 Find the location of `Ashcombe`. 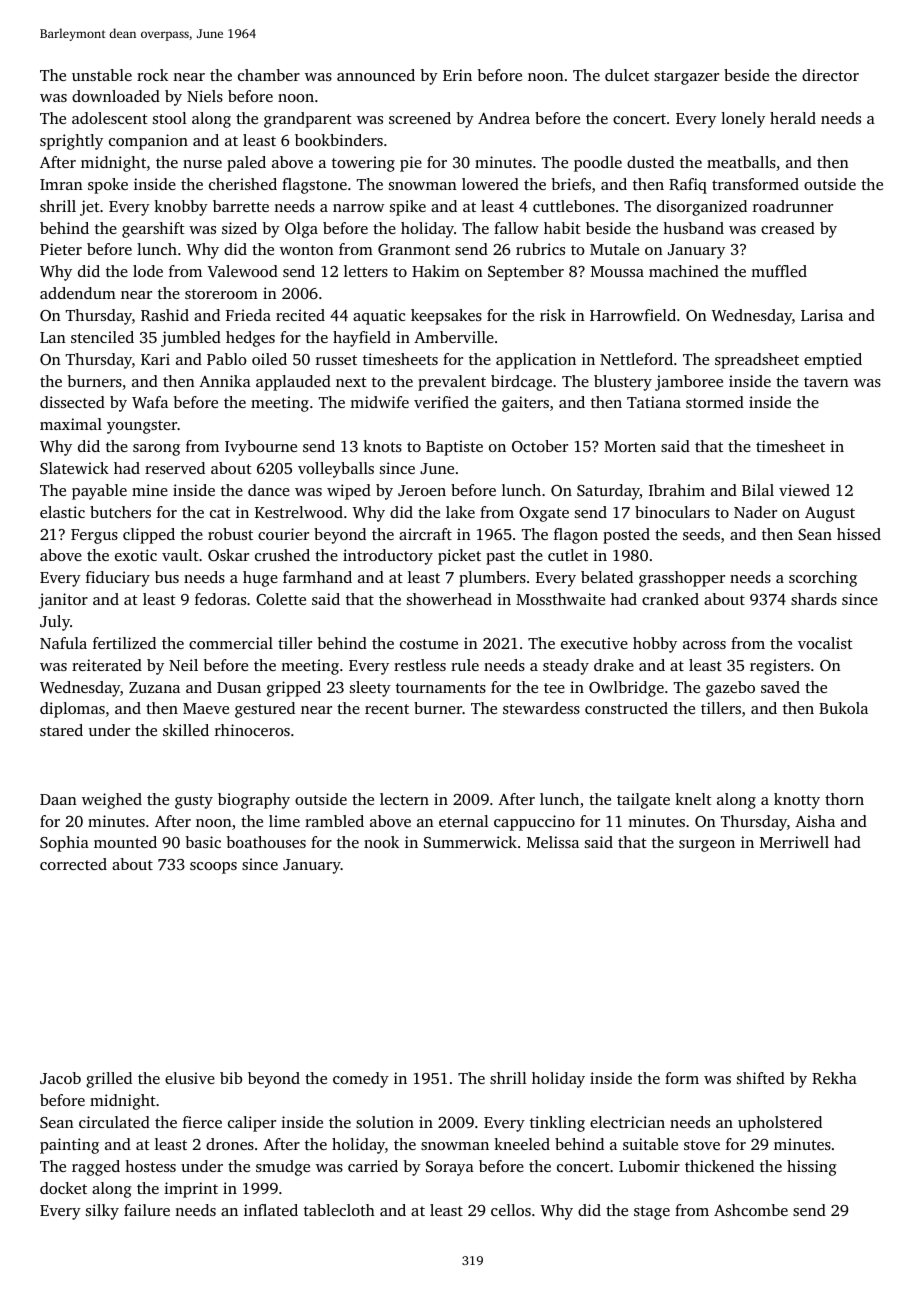

Ashcombe is located at coordinates (751, 1210).
